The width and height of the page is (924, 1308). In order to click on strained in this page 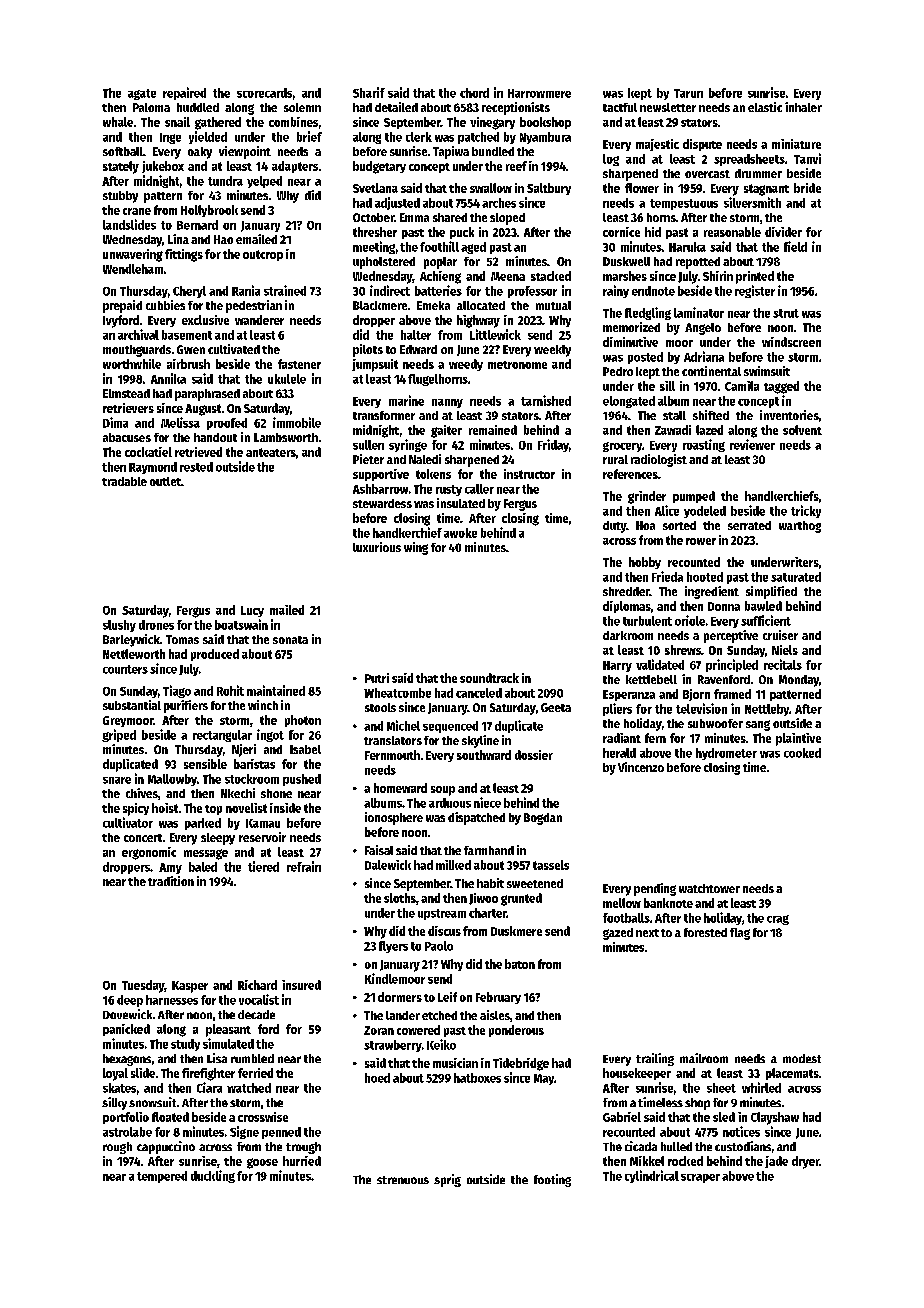, I will do `click(285, 290)`.
